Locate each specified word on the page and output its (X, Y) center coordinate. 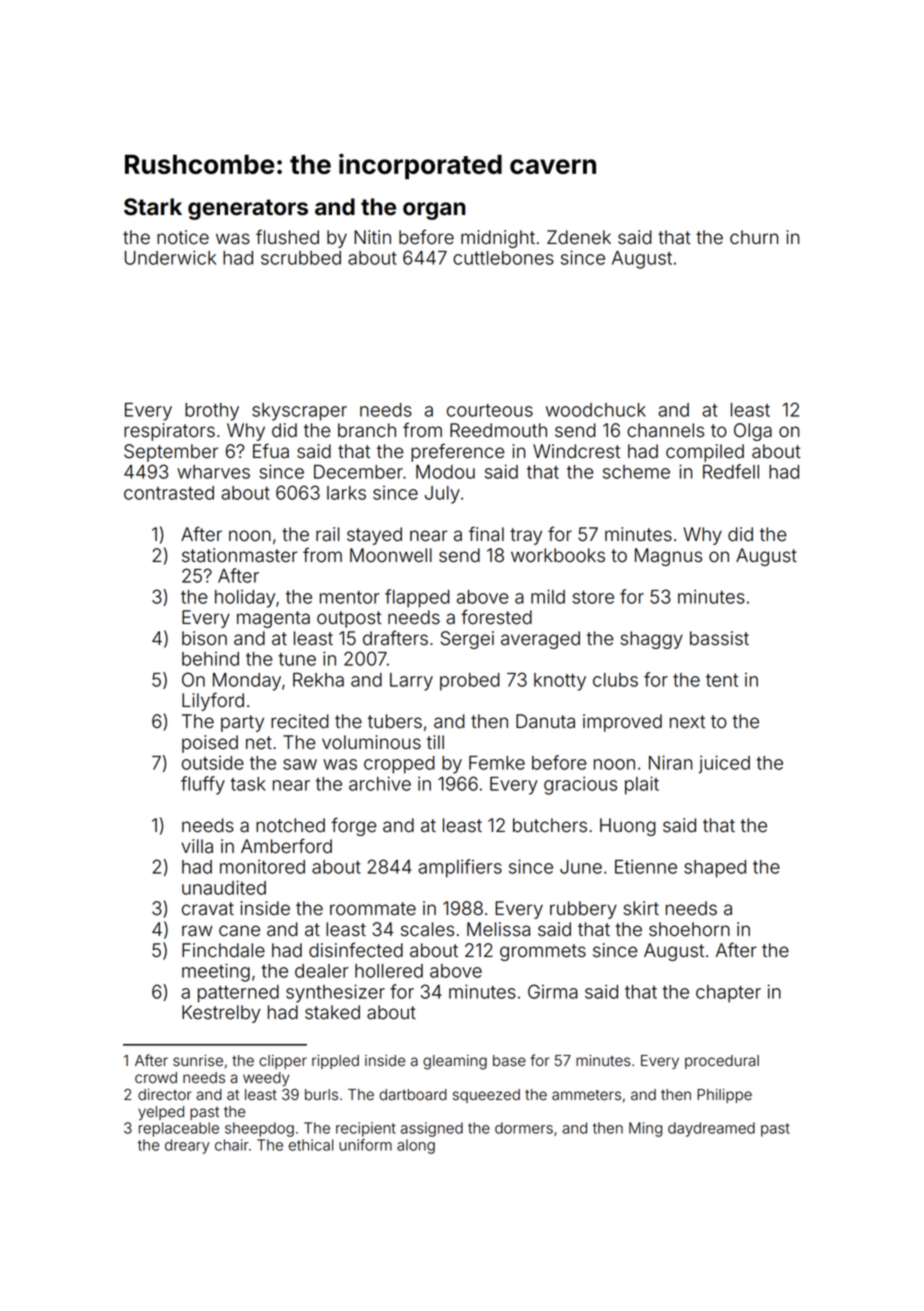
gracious (580, 785)
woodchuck (596, 410)
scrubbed (301, 258)
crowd (156, 1078)
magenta (273, 619)
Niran (670, 762)
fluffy (203, 785)
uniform (365, 1145)
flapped (417, 598)
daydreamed (711, 1129)
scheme (636, 472)
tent (722, 680)
